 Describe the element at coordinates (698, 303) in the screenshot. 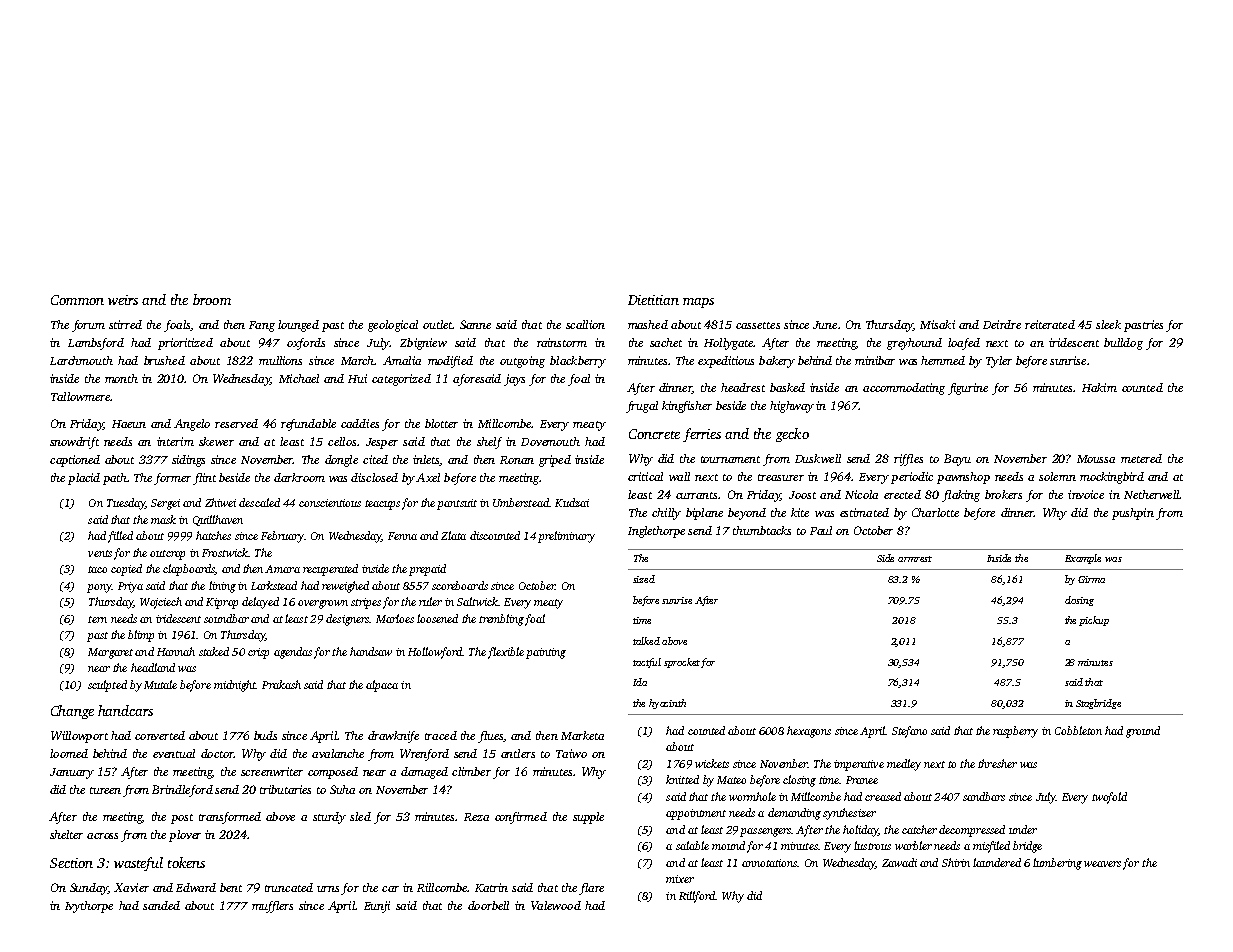

I see `maps` at that location.
